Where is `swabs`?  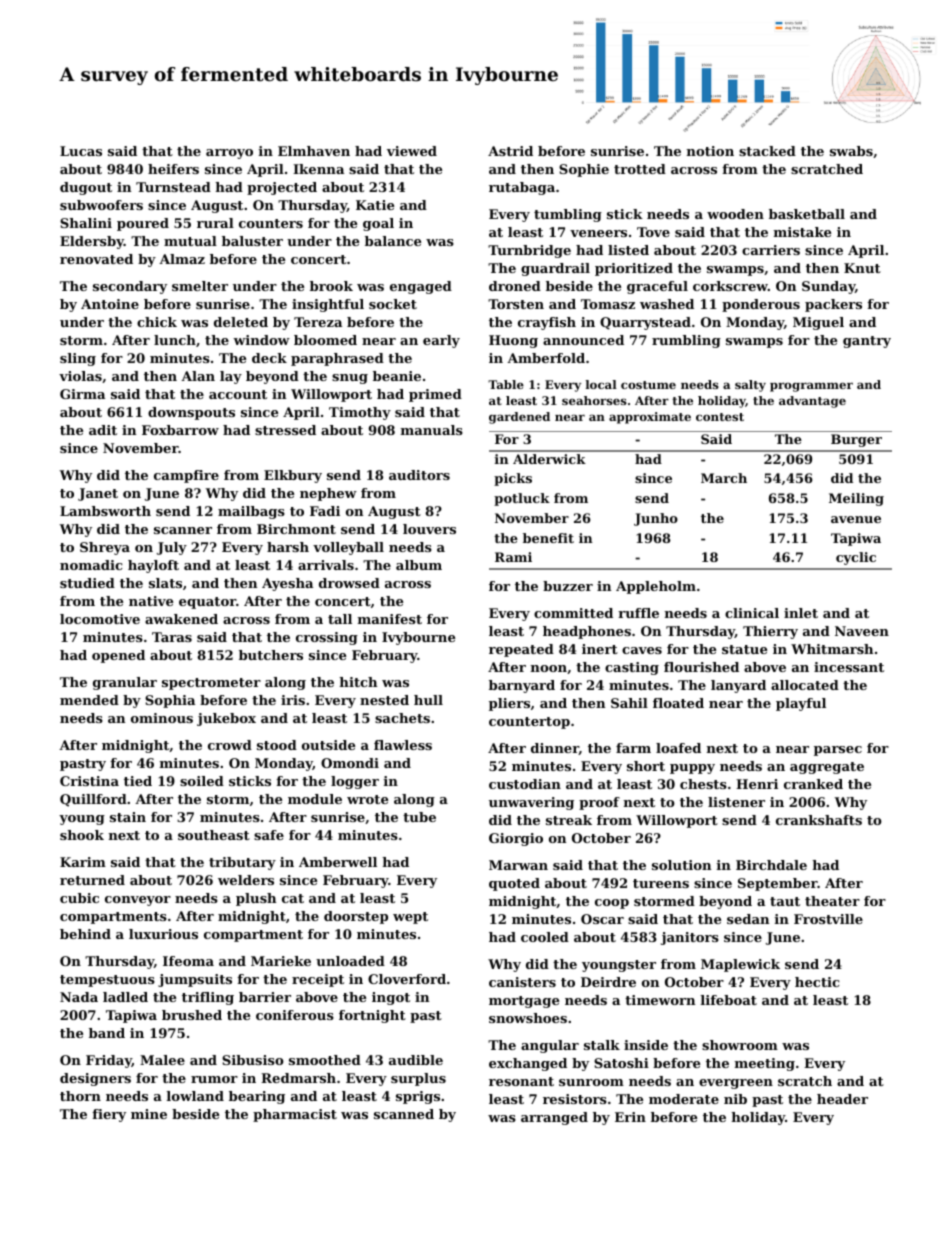 swabs is located at coordinates (851, 151).
